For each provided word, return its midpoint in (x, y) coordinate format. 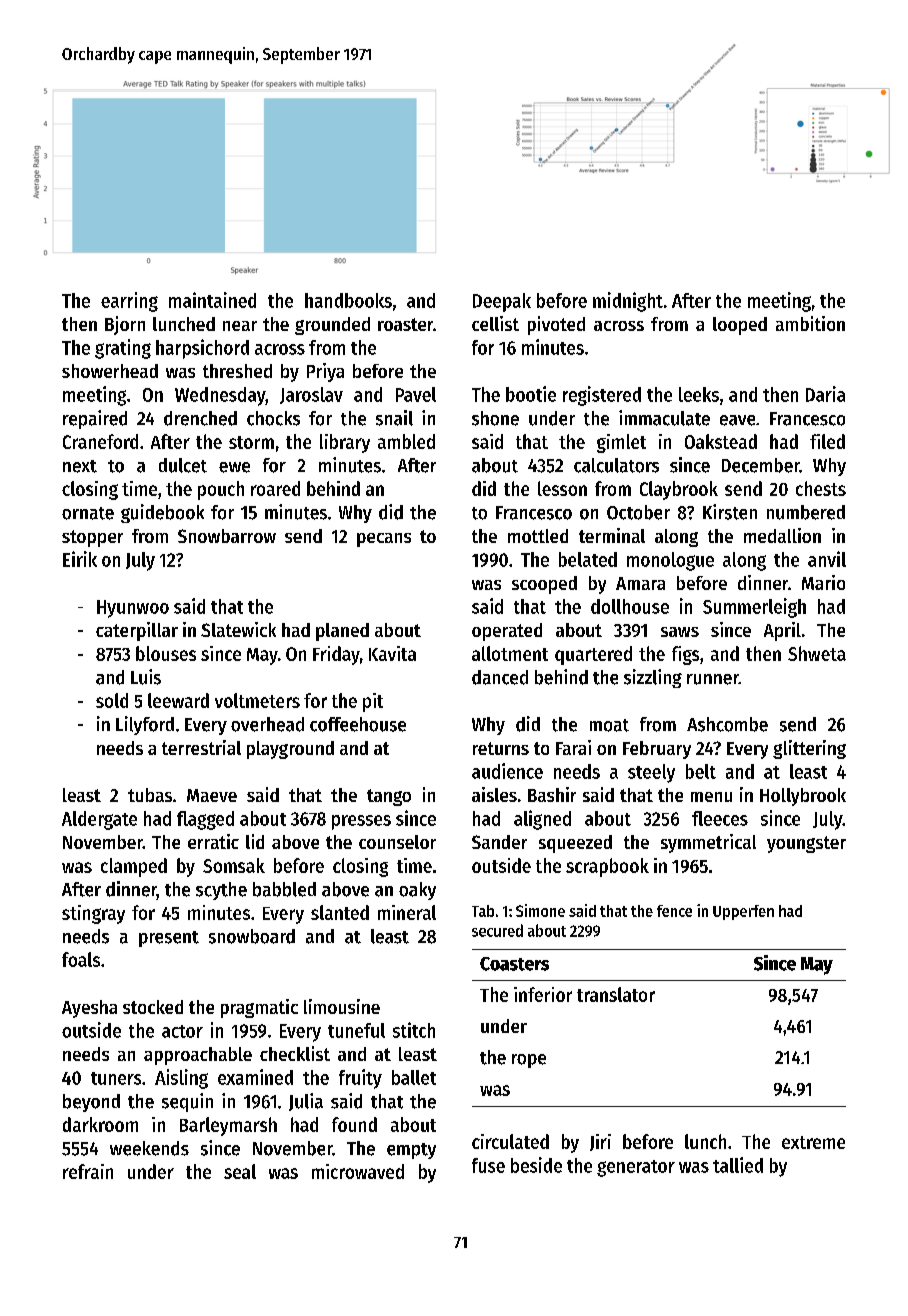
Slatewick (238, 629)
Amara (640, 583)
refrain (88, 1171)
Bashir (552, 794)
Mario (823, 582)
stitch (414, 1030)
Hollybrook (803, 797)
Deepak (502, 302)
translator (616, 994)
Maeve (212, 795)
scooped (544, 585)
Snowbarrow (227, 536)
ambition (810, 323)
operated (507, 632)
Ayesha (89, 1009)
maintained (212, 300)
